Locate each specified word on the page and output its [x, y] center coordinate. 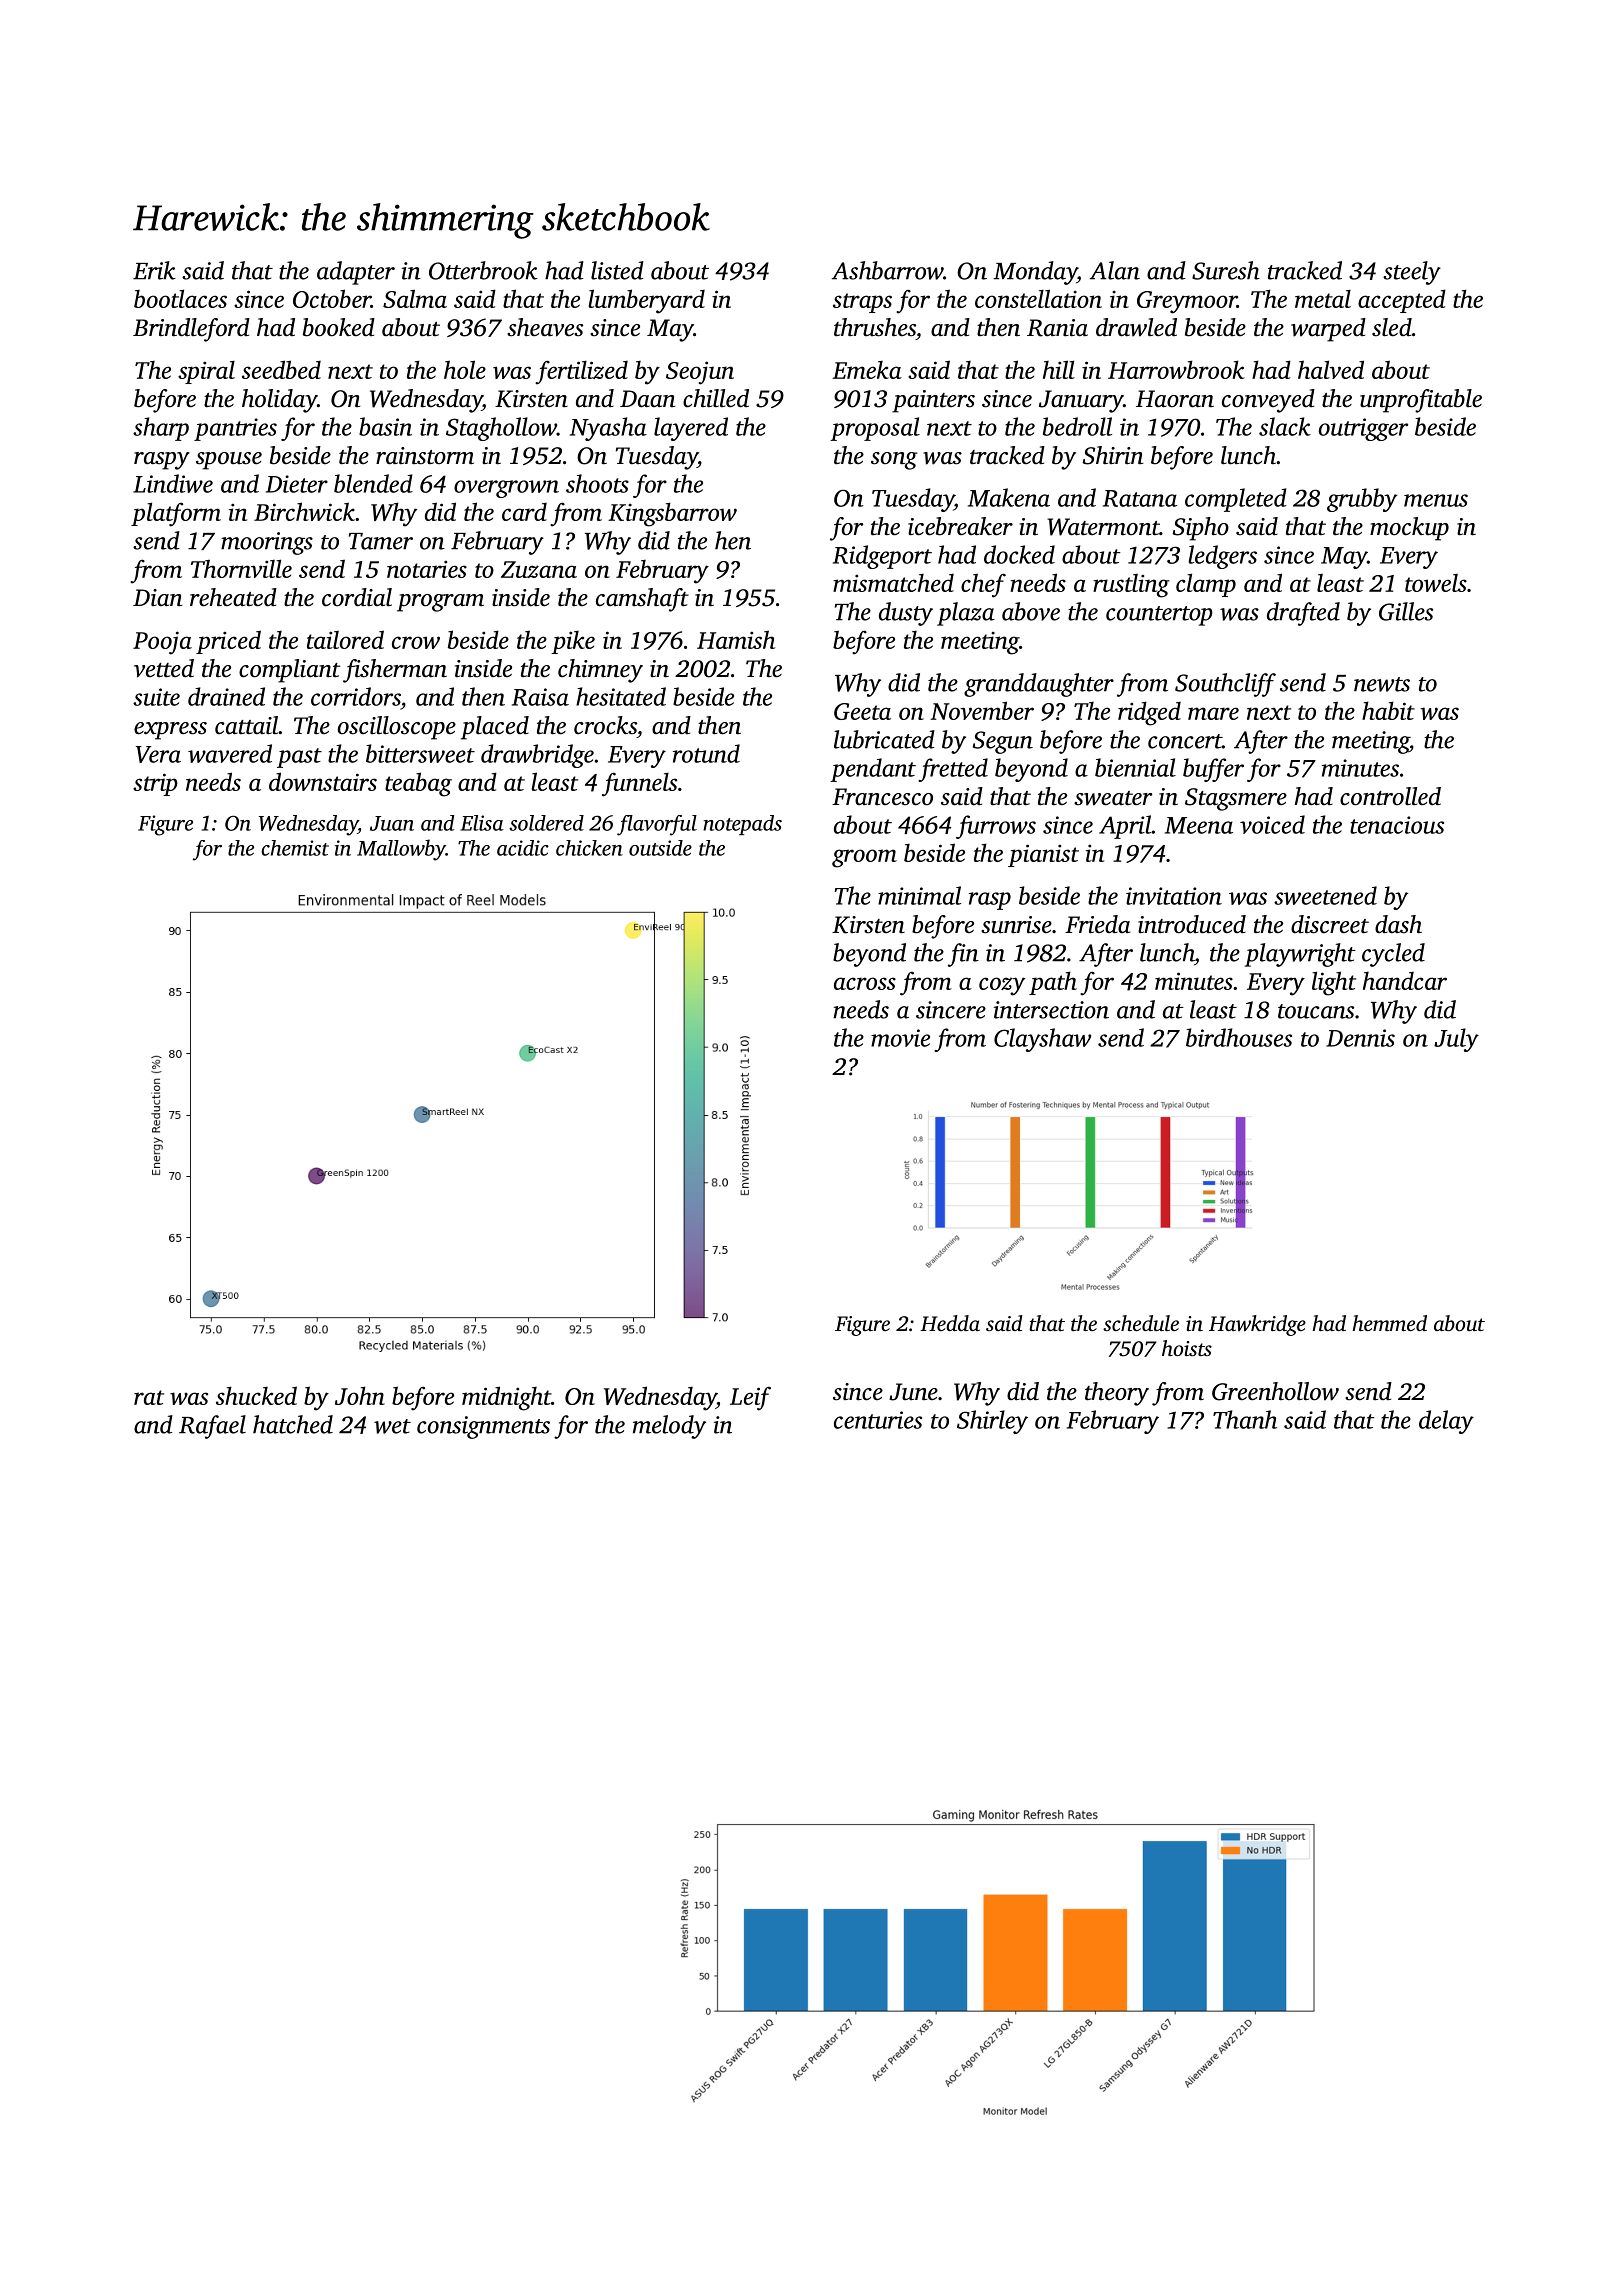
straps [862, 303]
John [360, 1395]
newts [1382, 684]
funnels [639, 784]
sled [1392, 327]
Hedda [950, 1323]
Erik [154, 270]
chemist [295, 848]
